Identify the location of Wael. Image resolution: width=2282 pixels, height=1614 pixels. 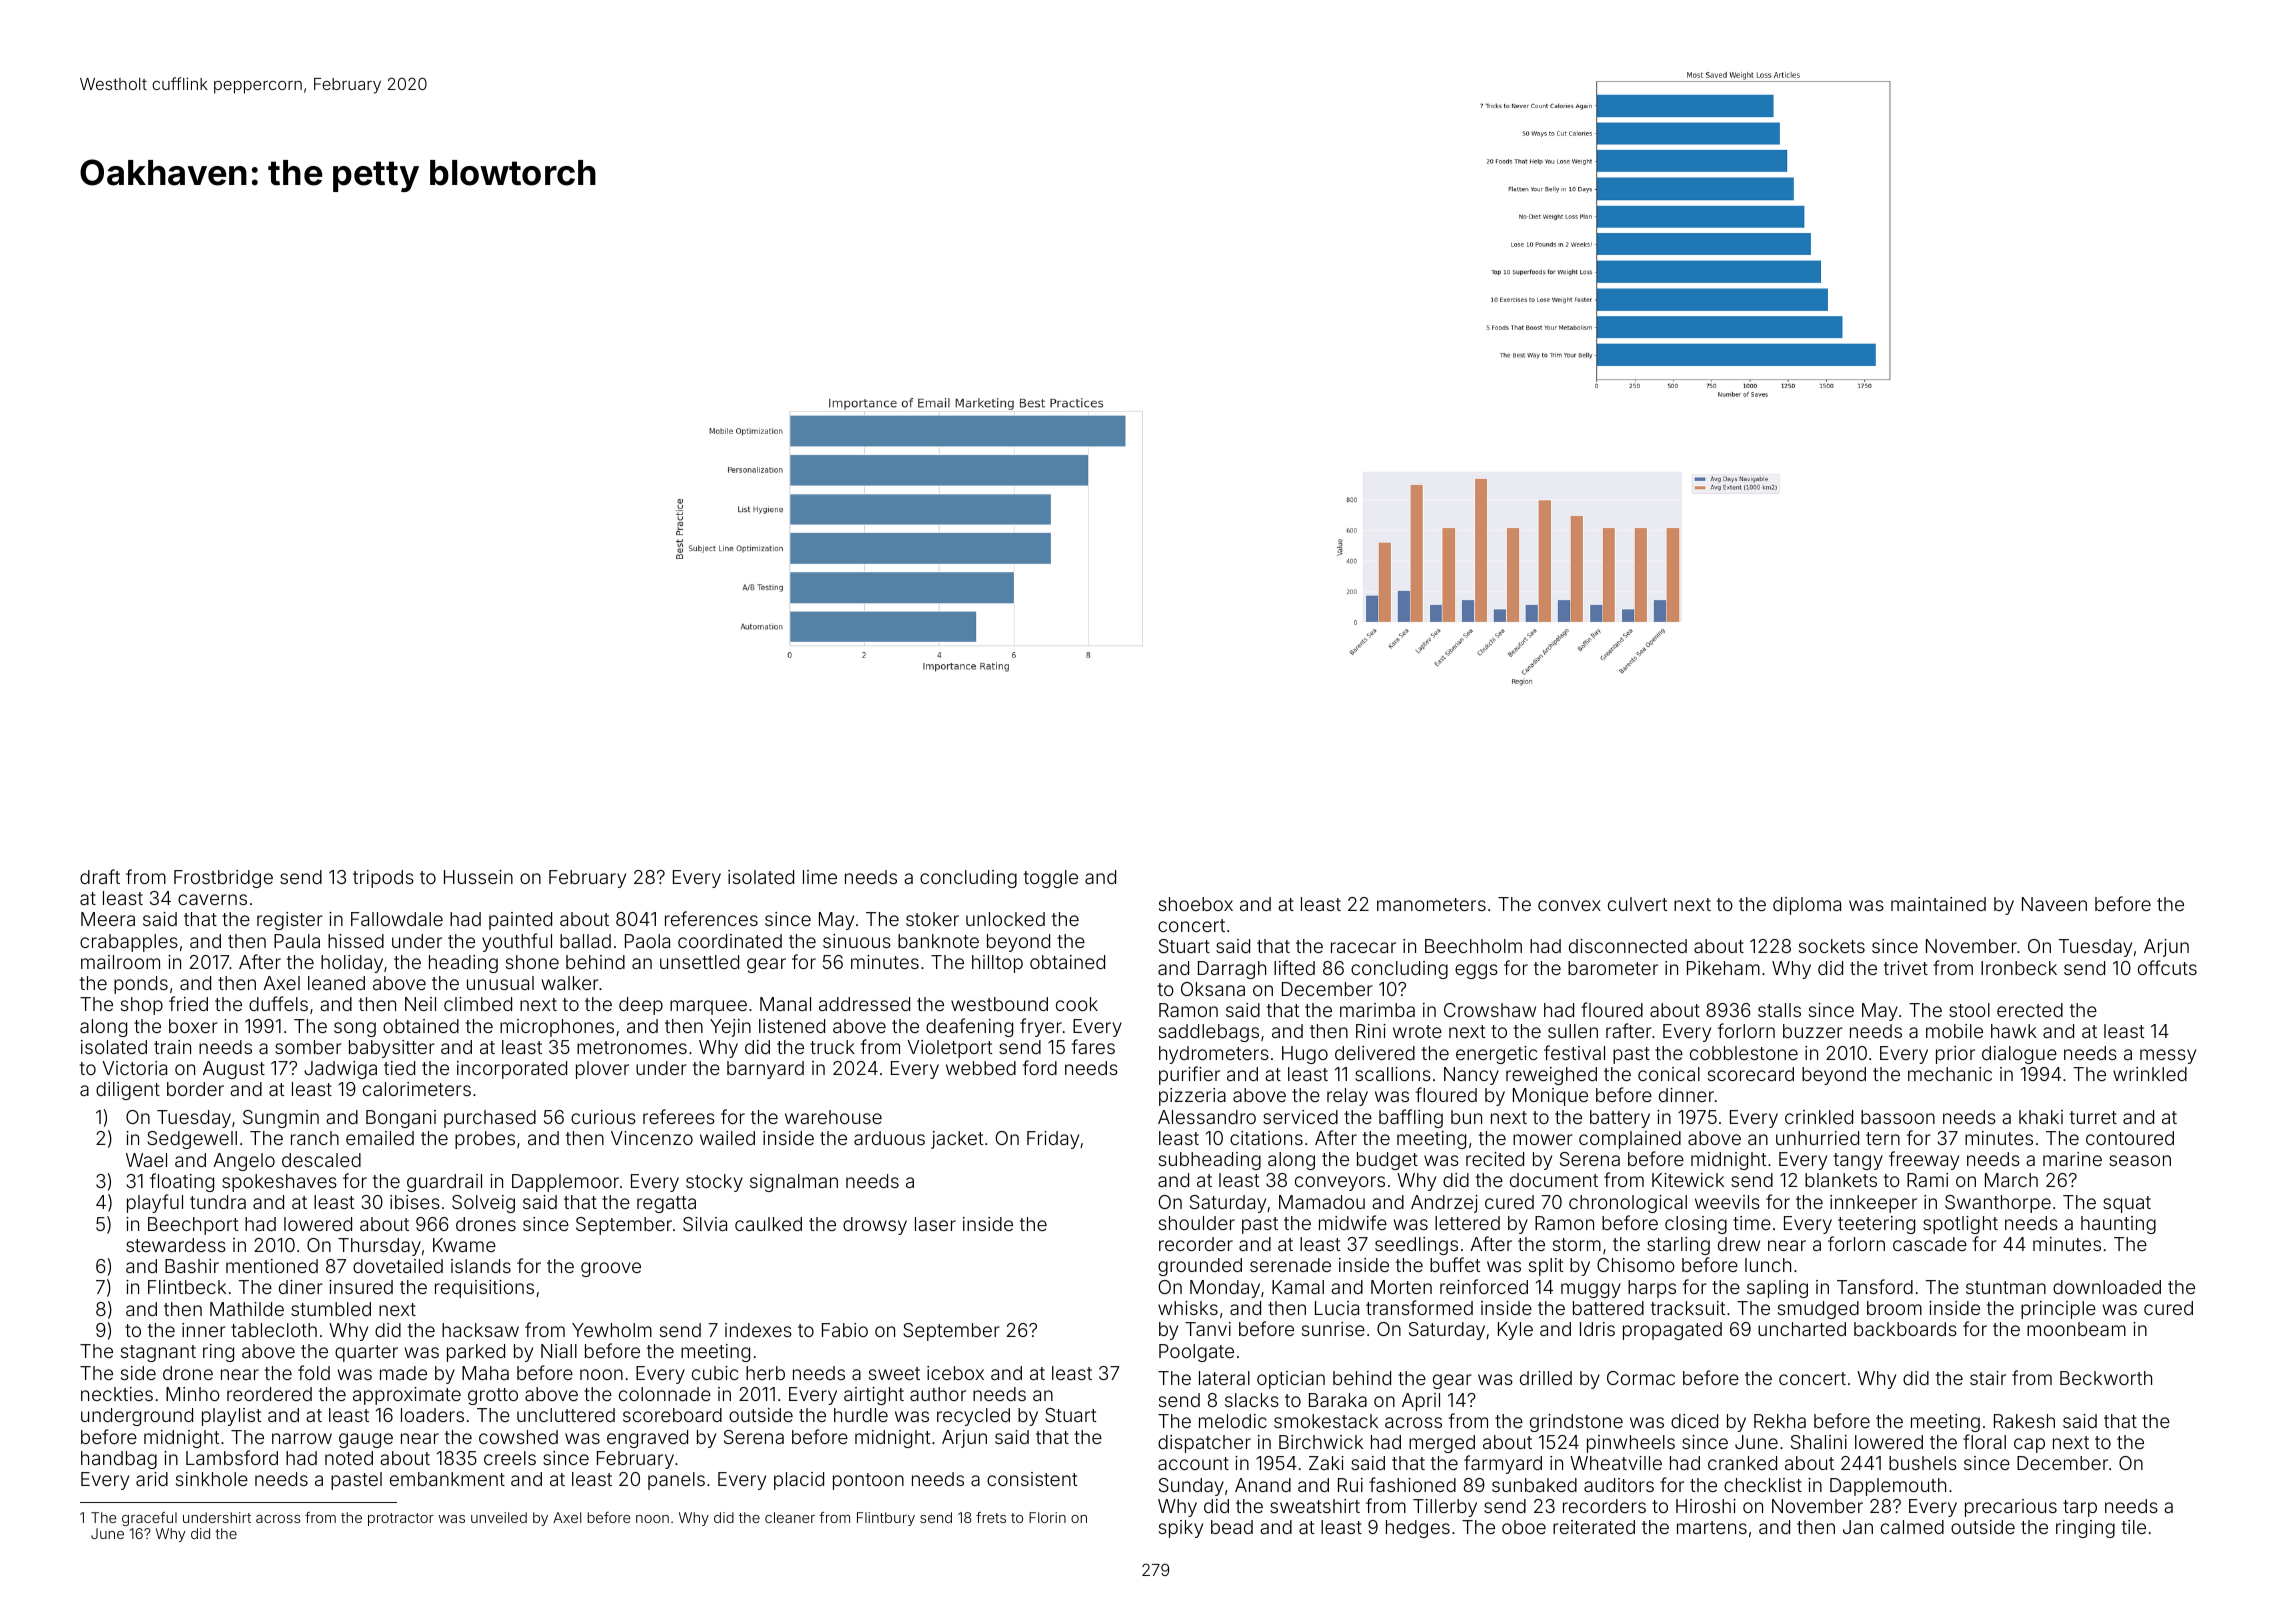
(146, 1160).
